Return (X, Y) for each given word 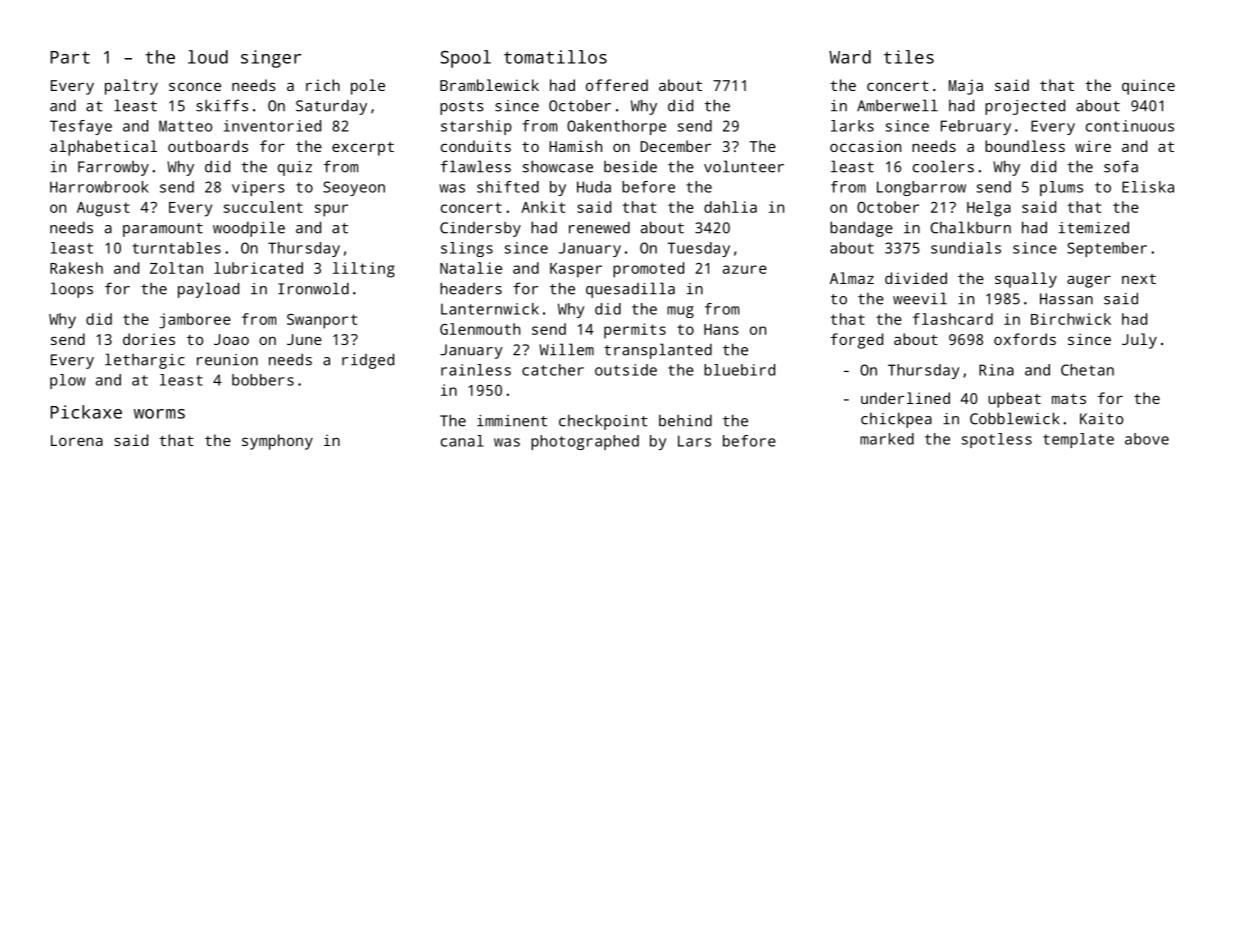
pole (368, 87)
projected (1025, 107)
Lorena (77, 440)
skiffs (222, 105)
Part (70, 57)
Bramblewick (489, 85)
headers (471, 288)
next (1139, 279)
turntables (176, 248)
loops (72, 290)
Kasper (576, 270)
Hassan (1066, 299)
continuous (1130, 126)
